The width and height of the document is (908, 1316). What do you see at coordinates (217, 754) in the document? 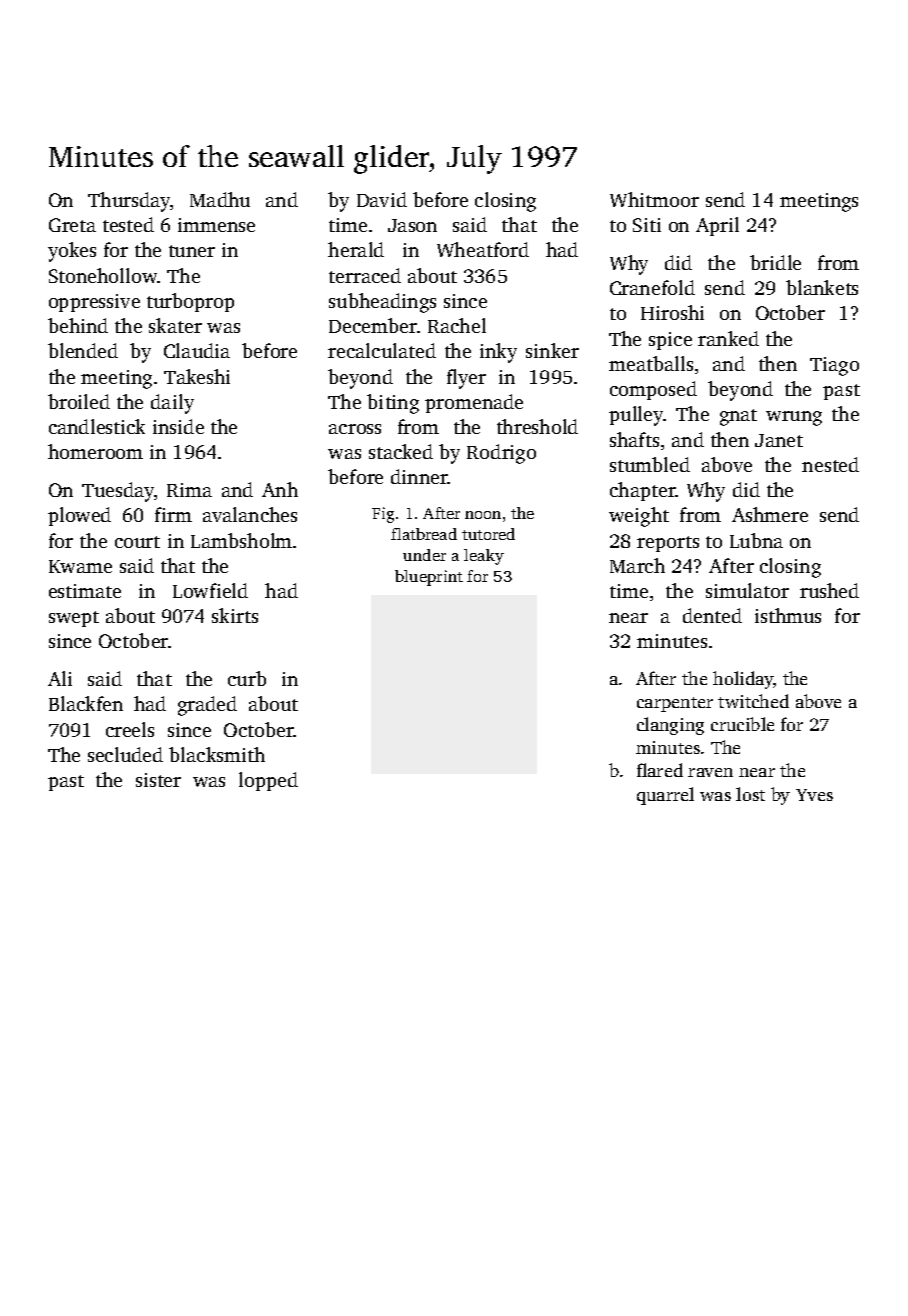
I see `blacksmith` at bounding box center [217, 754].
